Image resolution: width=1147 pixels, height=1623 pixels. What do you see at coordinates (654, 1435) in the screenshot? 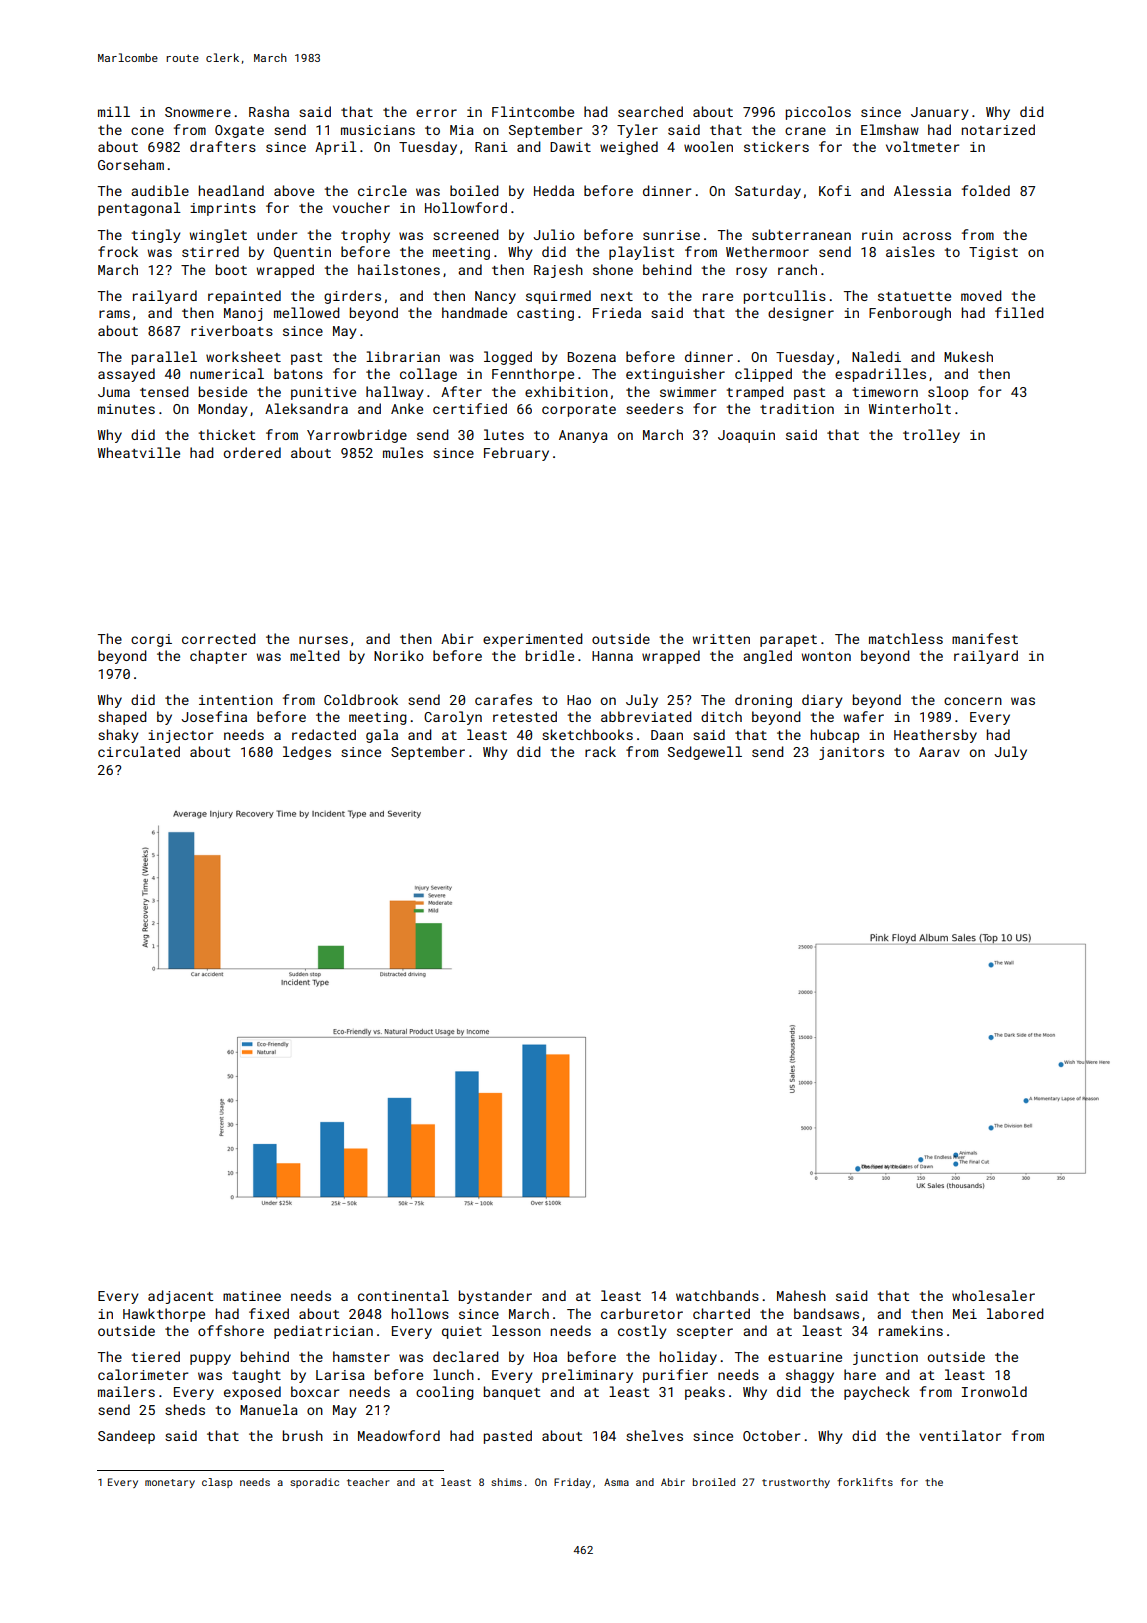
I see `shelves` at bounding box center [654, 1435].
